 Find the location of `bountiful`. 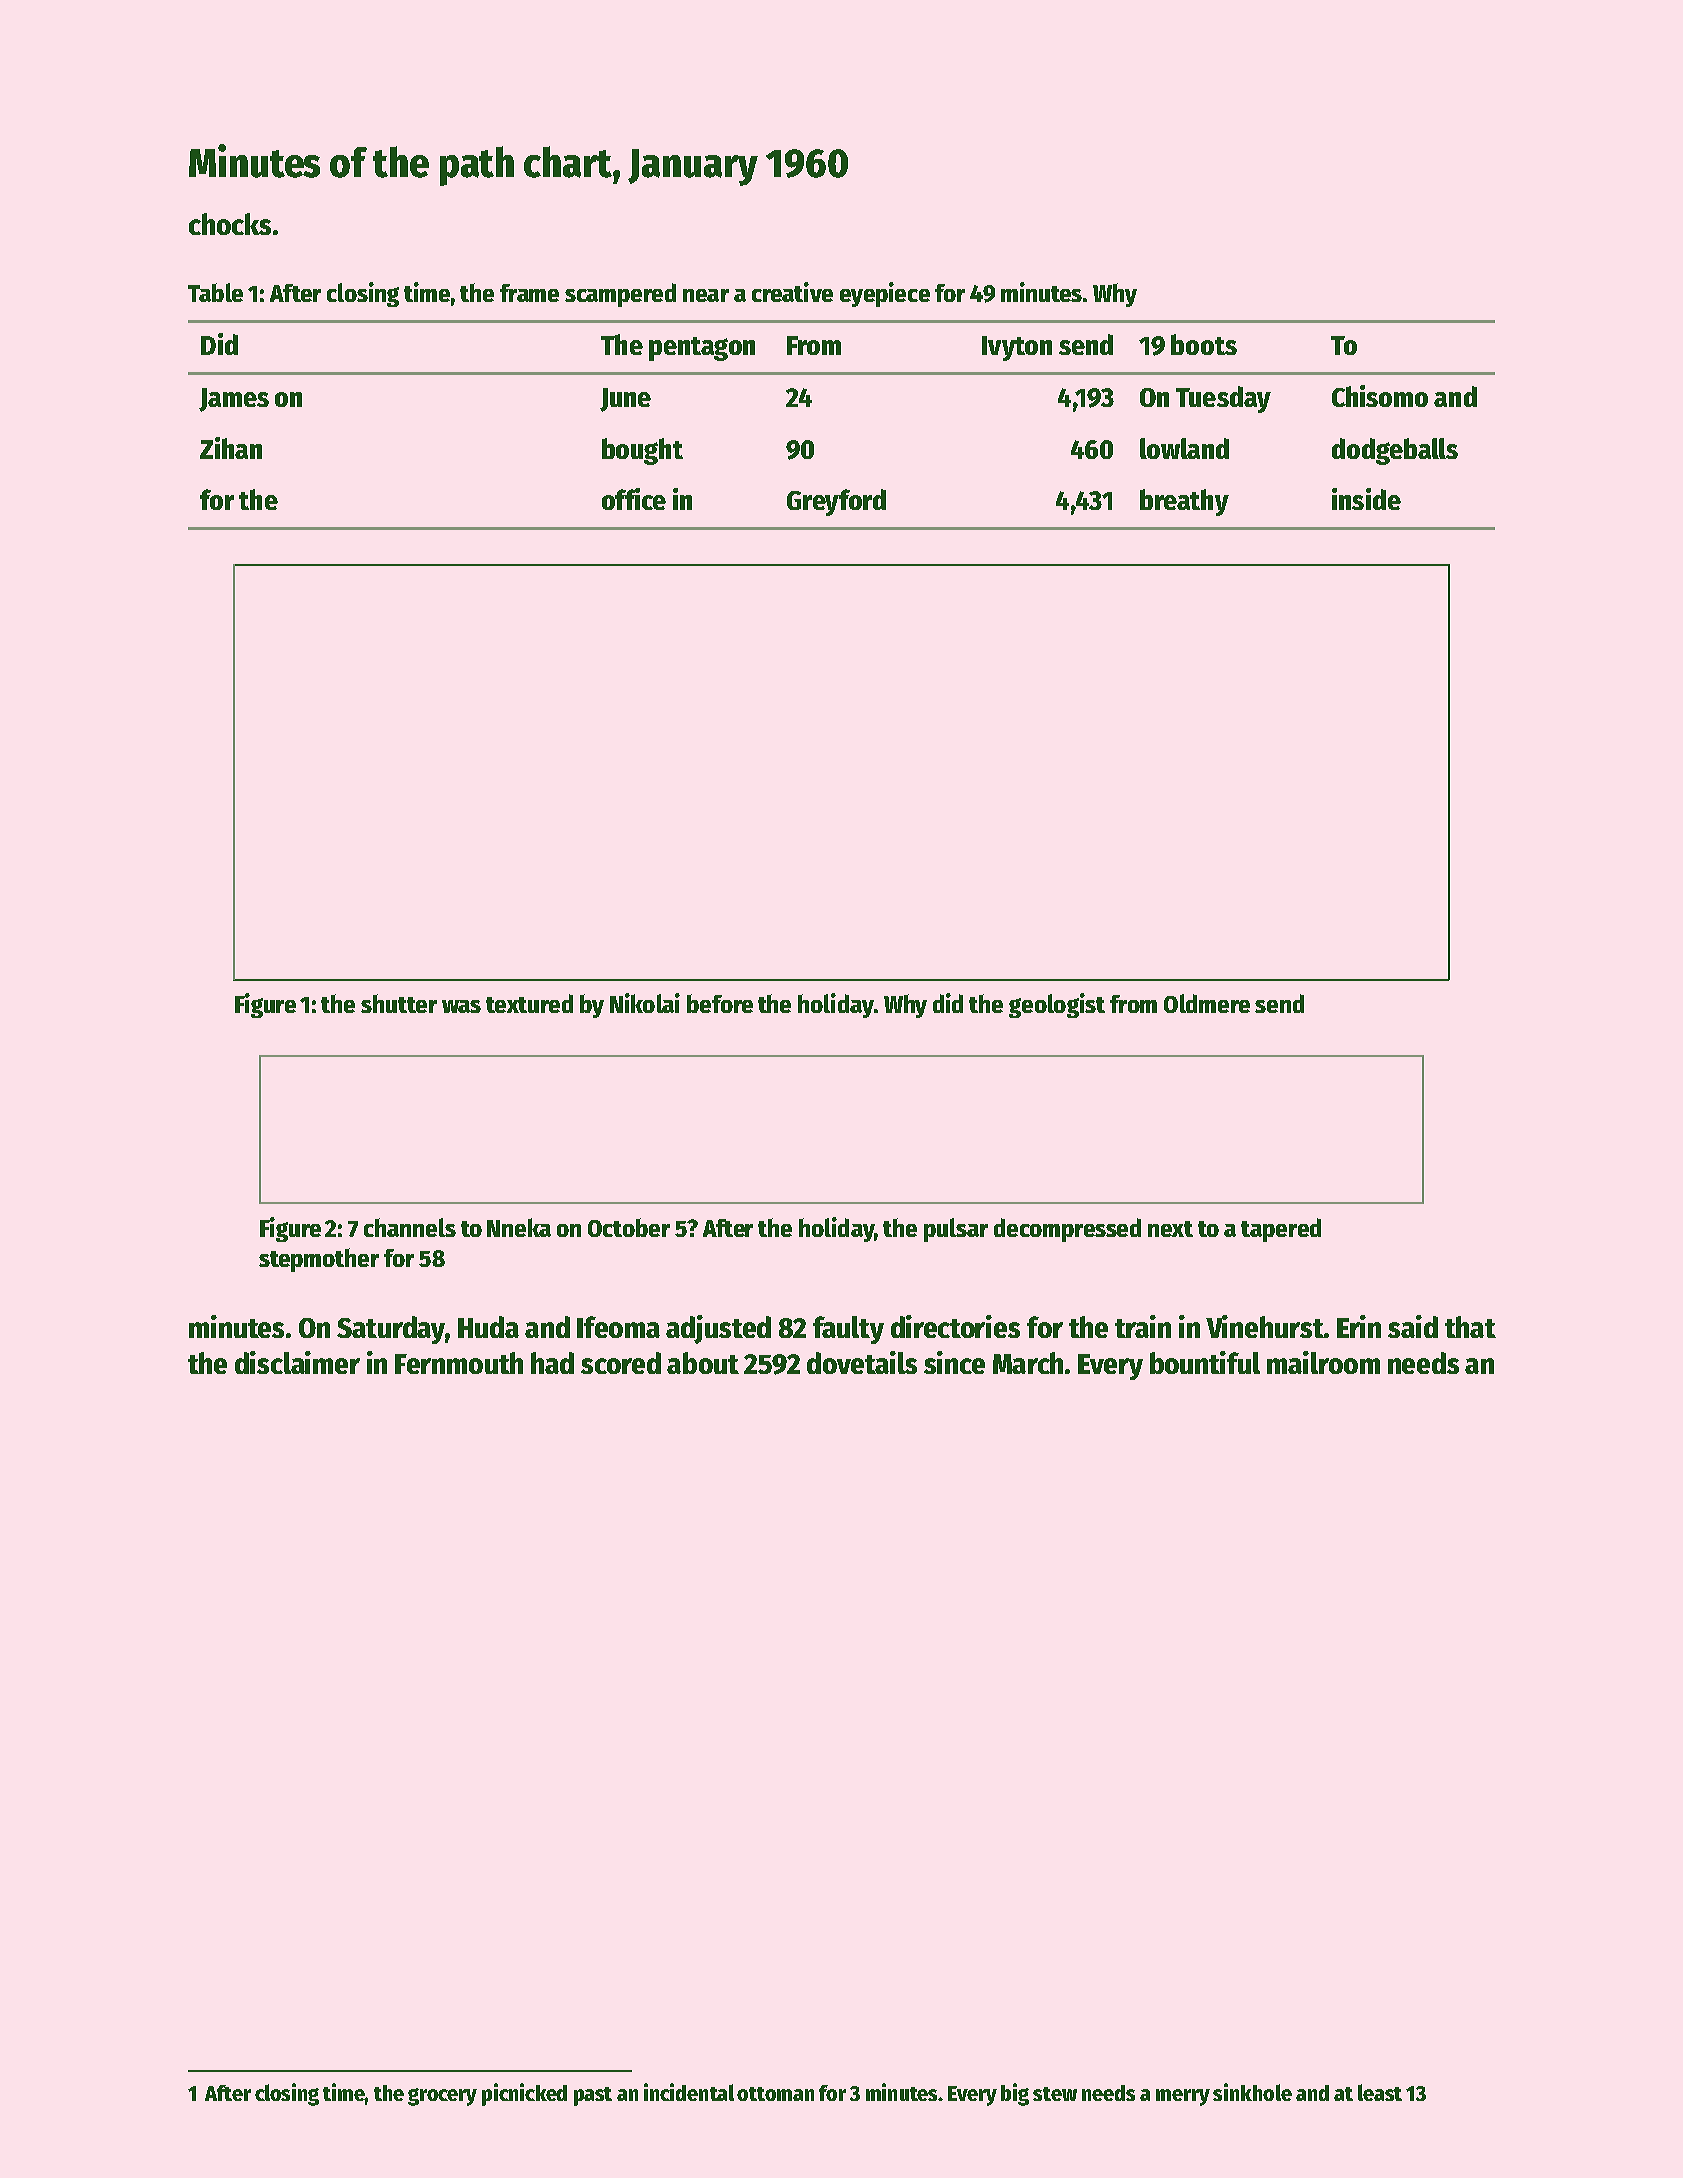

bountiful is located at coordinates (1205, 1362).
